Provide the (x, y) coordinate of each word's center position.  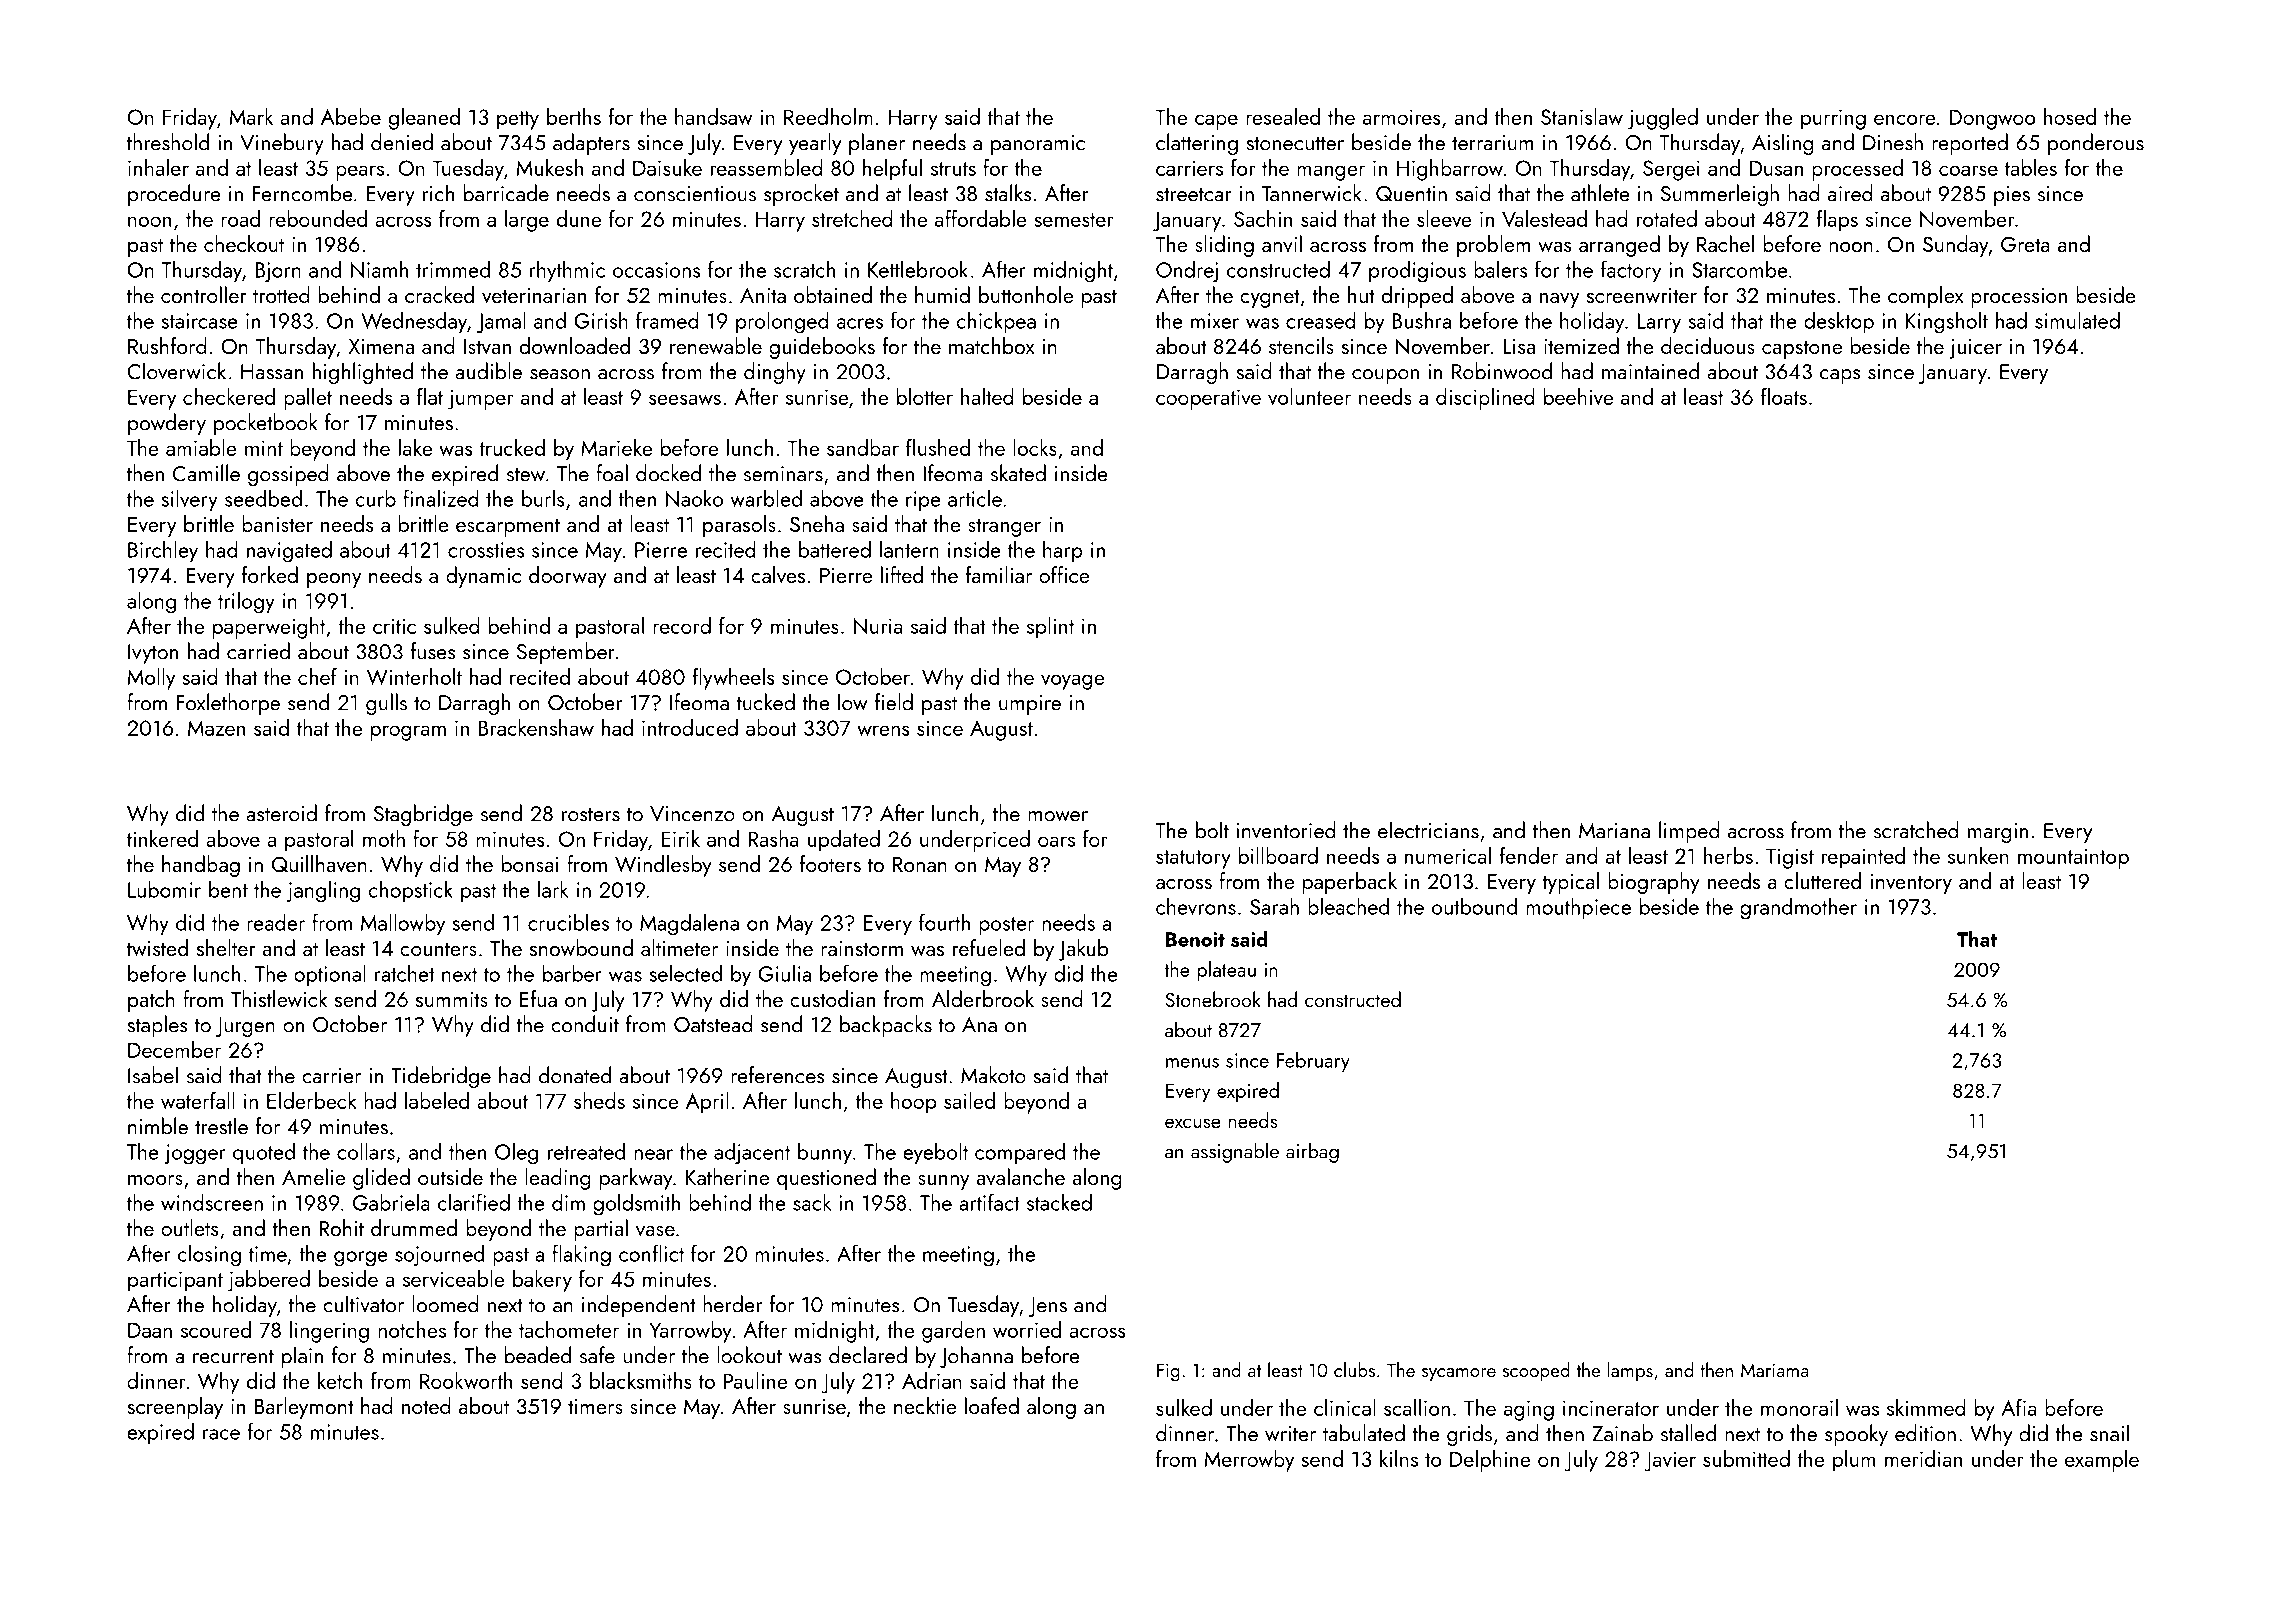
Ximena (381, 346)
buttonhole (1026, 294)
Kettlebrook (918, 269)
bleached (1348, 906)
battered (835, 549)
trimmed (453, 269)
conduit (585, 1024)
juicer (1975, 349)
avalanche (1020, 1176)
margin (1998, 833)
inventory (1911, 884)
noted (426, 1405)
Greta (2025, 244)
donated (575, 1075)
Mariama (1774, 1370)
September (566, 653)
